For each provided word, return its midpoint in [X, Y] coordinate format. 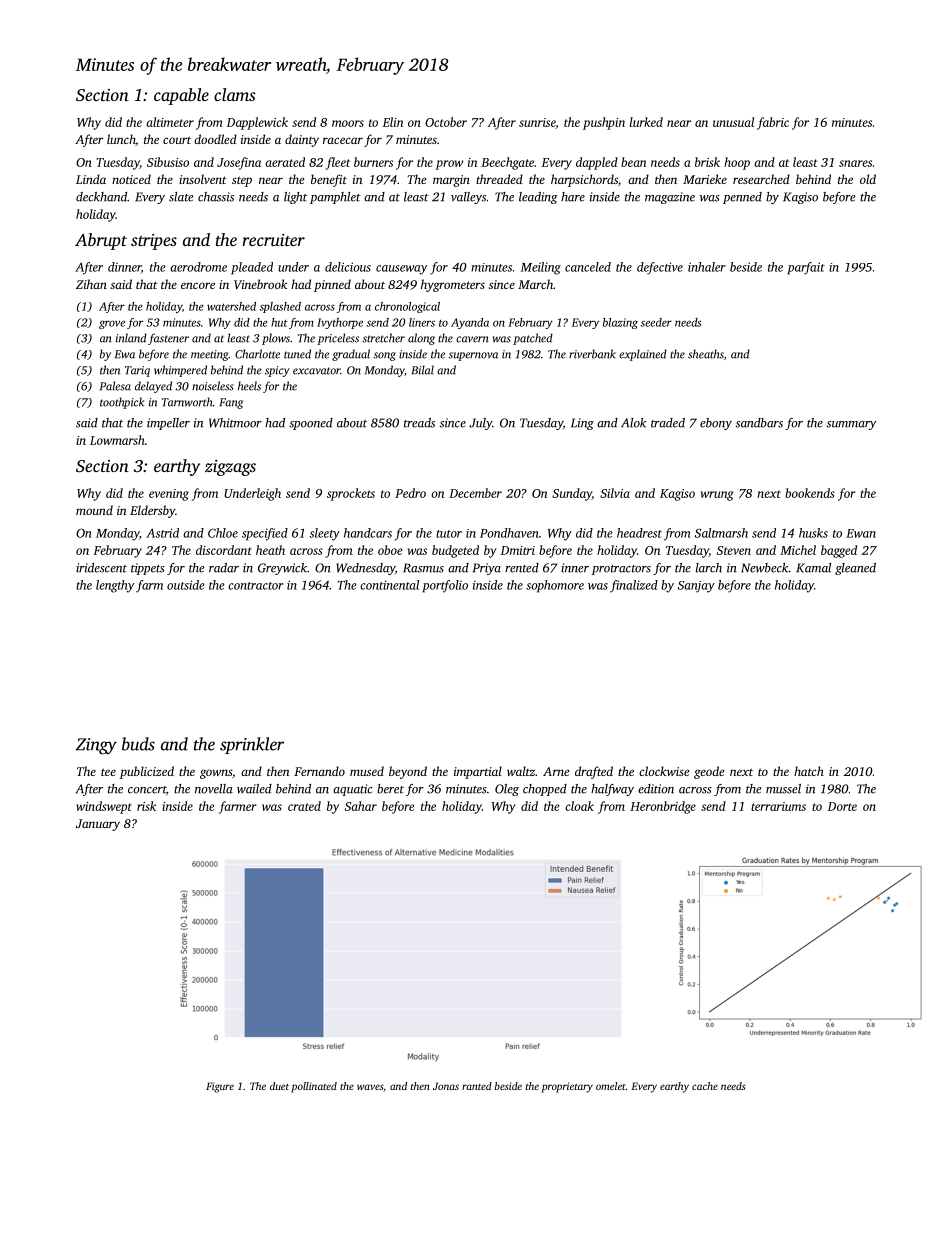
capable [181, 96]
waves [370, 1087]
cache [705, 1086]
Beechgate [507, 163]
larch [709, 568]
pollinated [314, 1087]
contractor [256, 586]
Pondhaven [509, 533]
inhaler [707, 267]
